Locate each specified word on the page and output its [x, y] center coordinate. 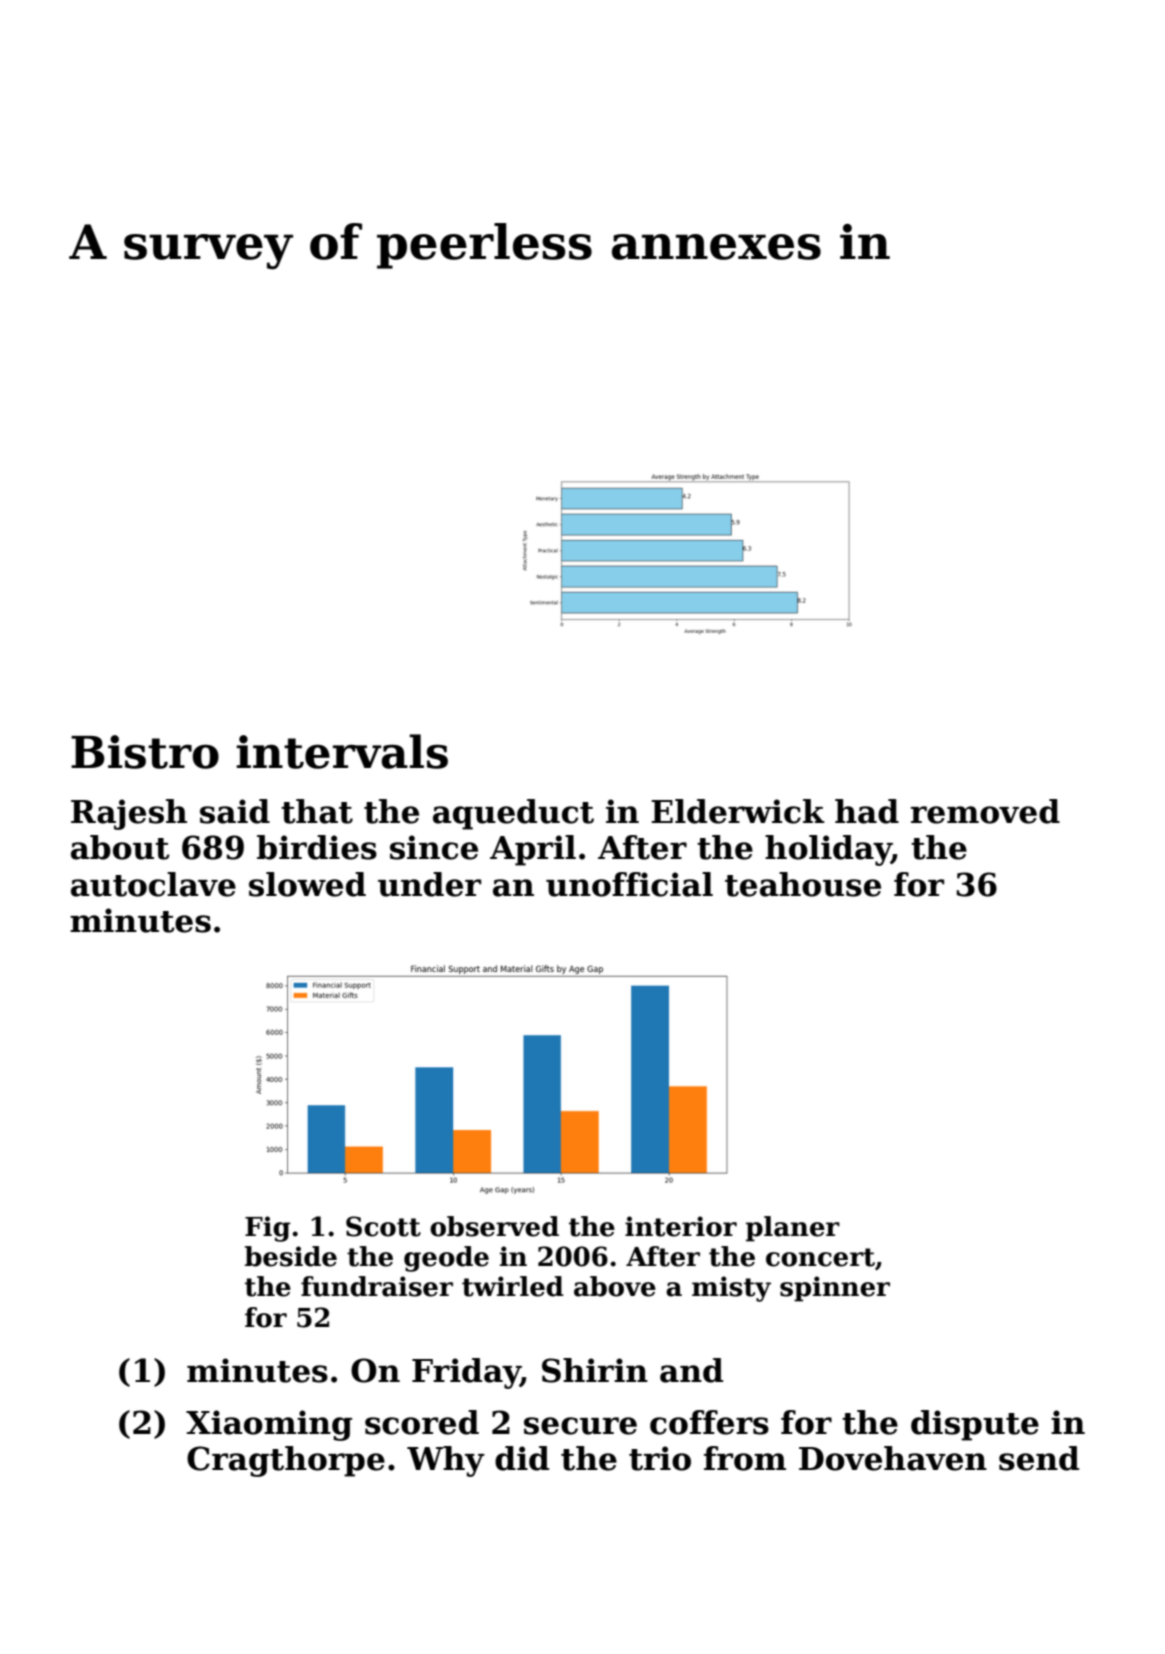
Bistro [145, 752]
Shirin [595, 1370]
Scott [383, 1226]
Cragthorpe [286, 1461]
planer [793, 1229]
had [867, 811]
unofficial [629, 884]
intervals [342, 751]
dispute [975, 1425]
